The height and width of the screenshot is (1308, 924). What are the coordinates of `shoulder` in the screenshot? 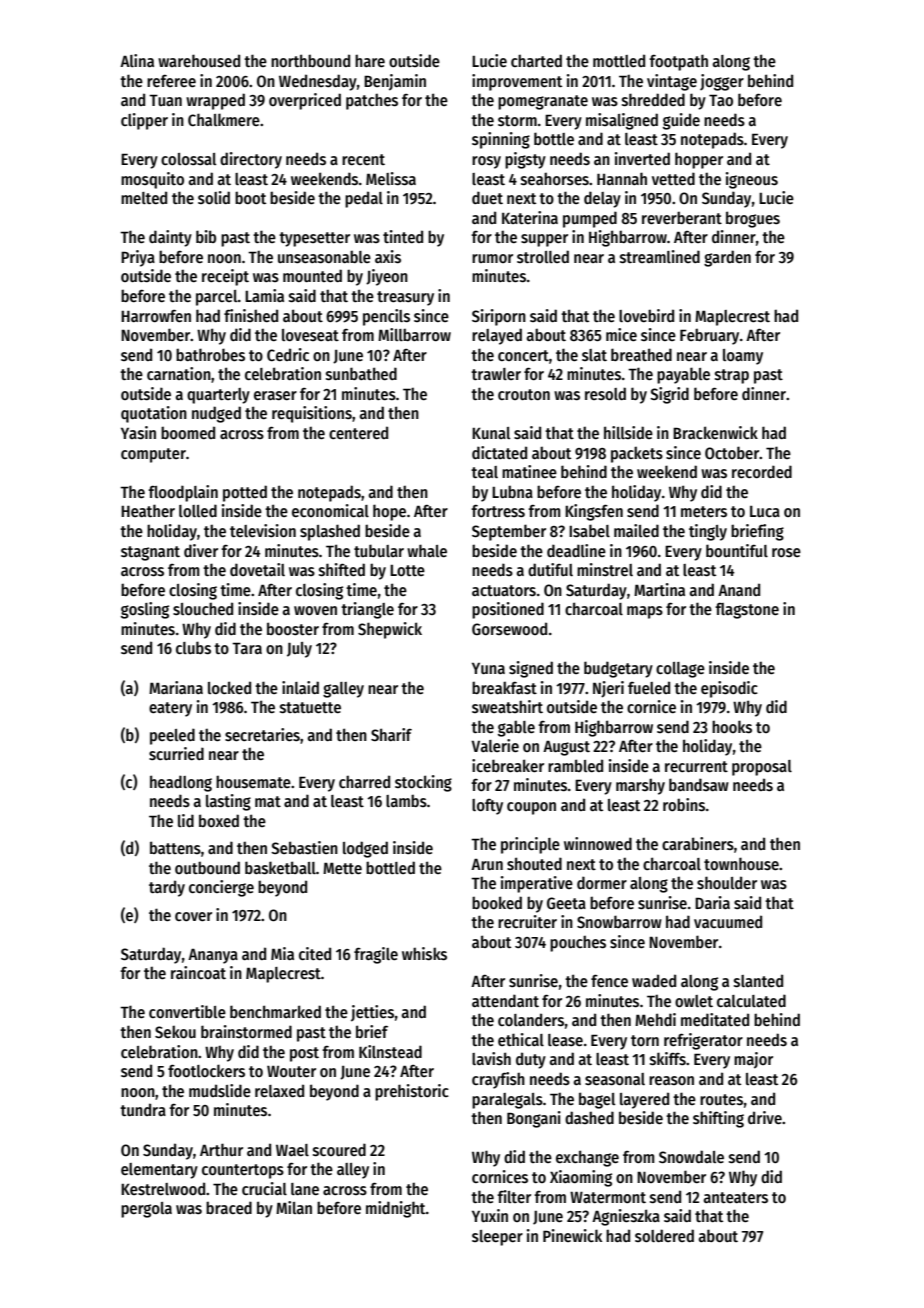 It's located at (727, 883).
